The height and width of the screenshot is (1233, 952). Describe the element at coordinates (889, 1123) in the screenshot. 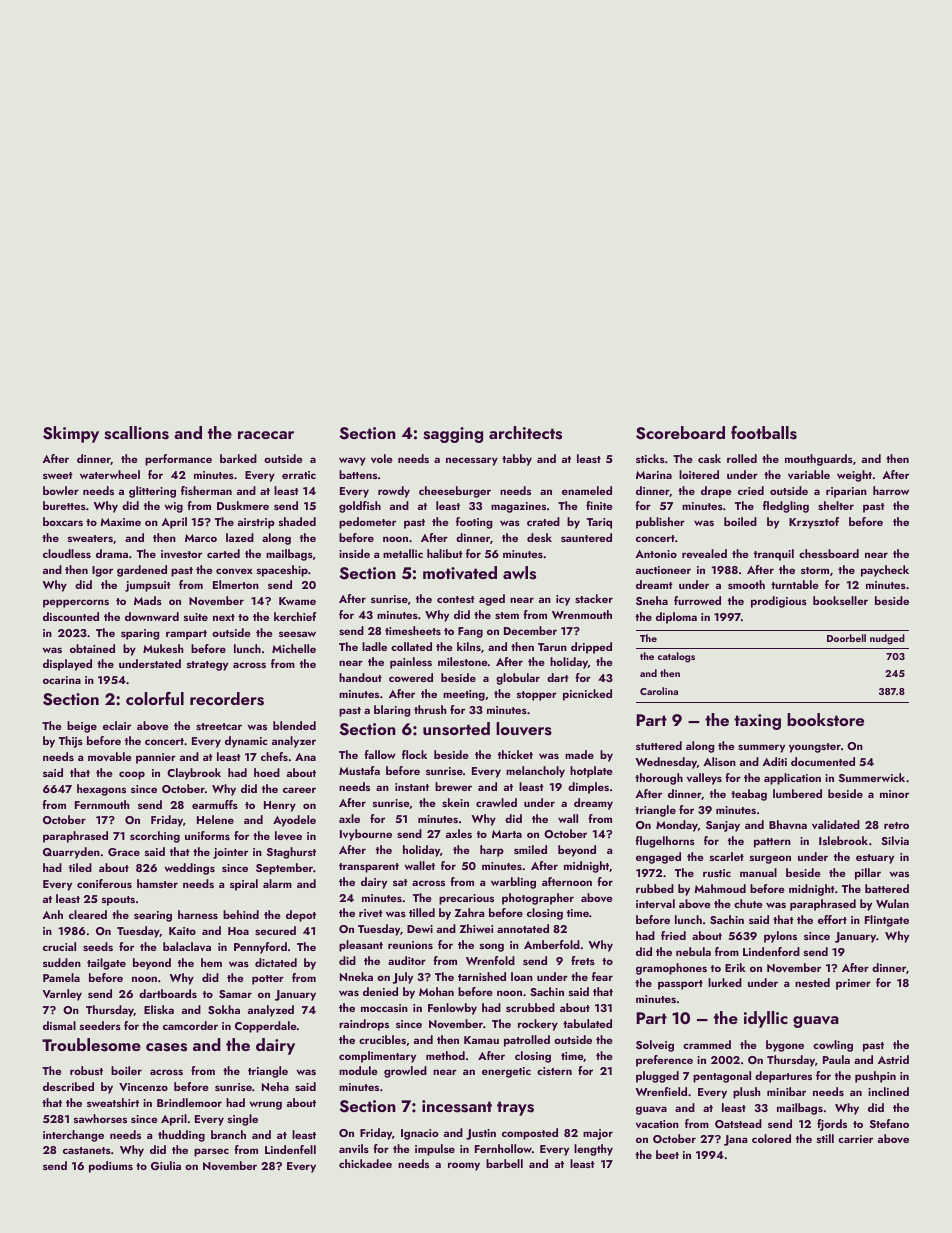

I see `Stefano` at that location.
